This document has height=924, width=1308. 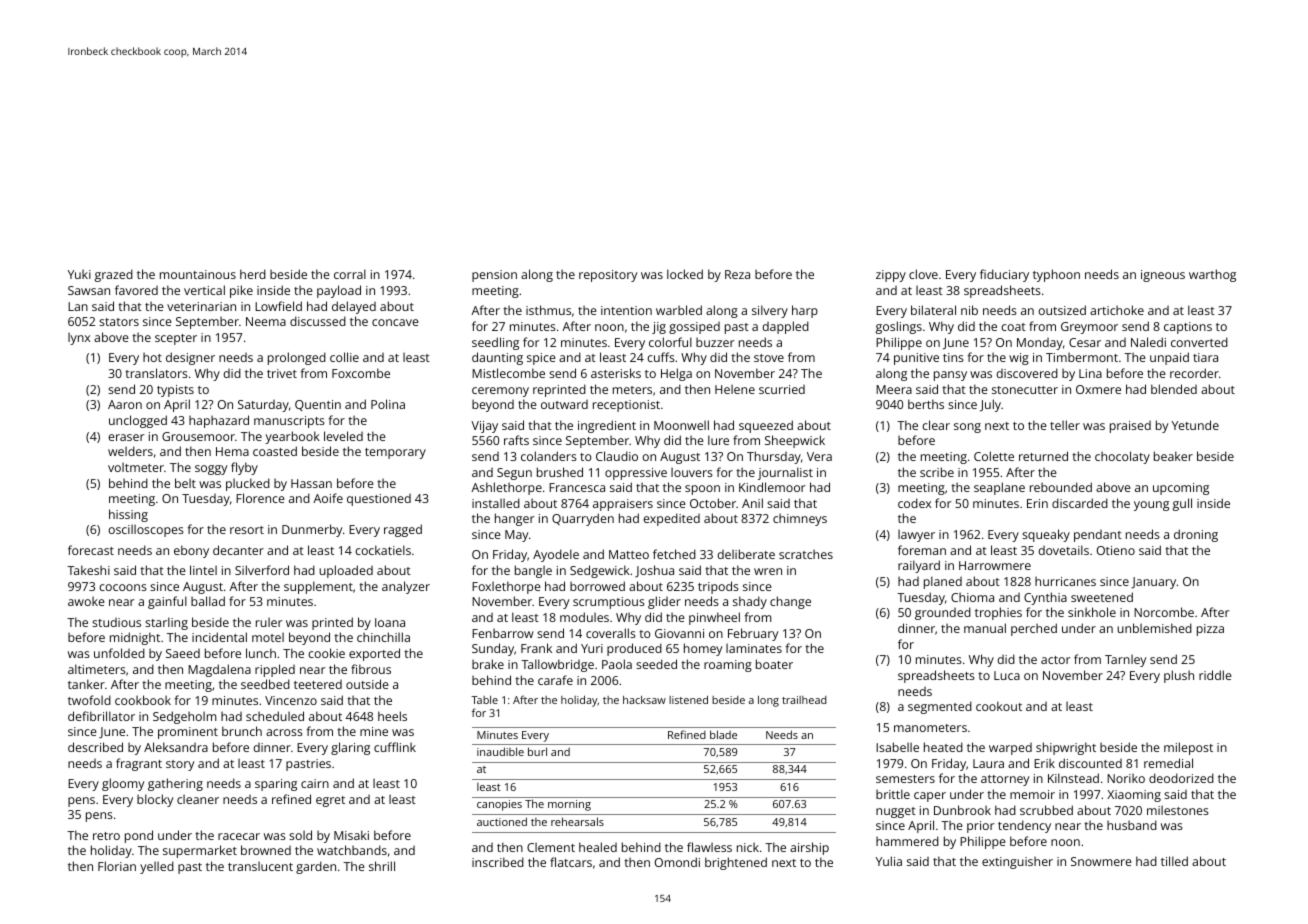 What do you see at coordinates (584, 617) in the document?
I see `modules` at bounding box center [584, 617].
